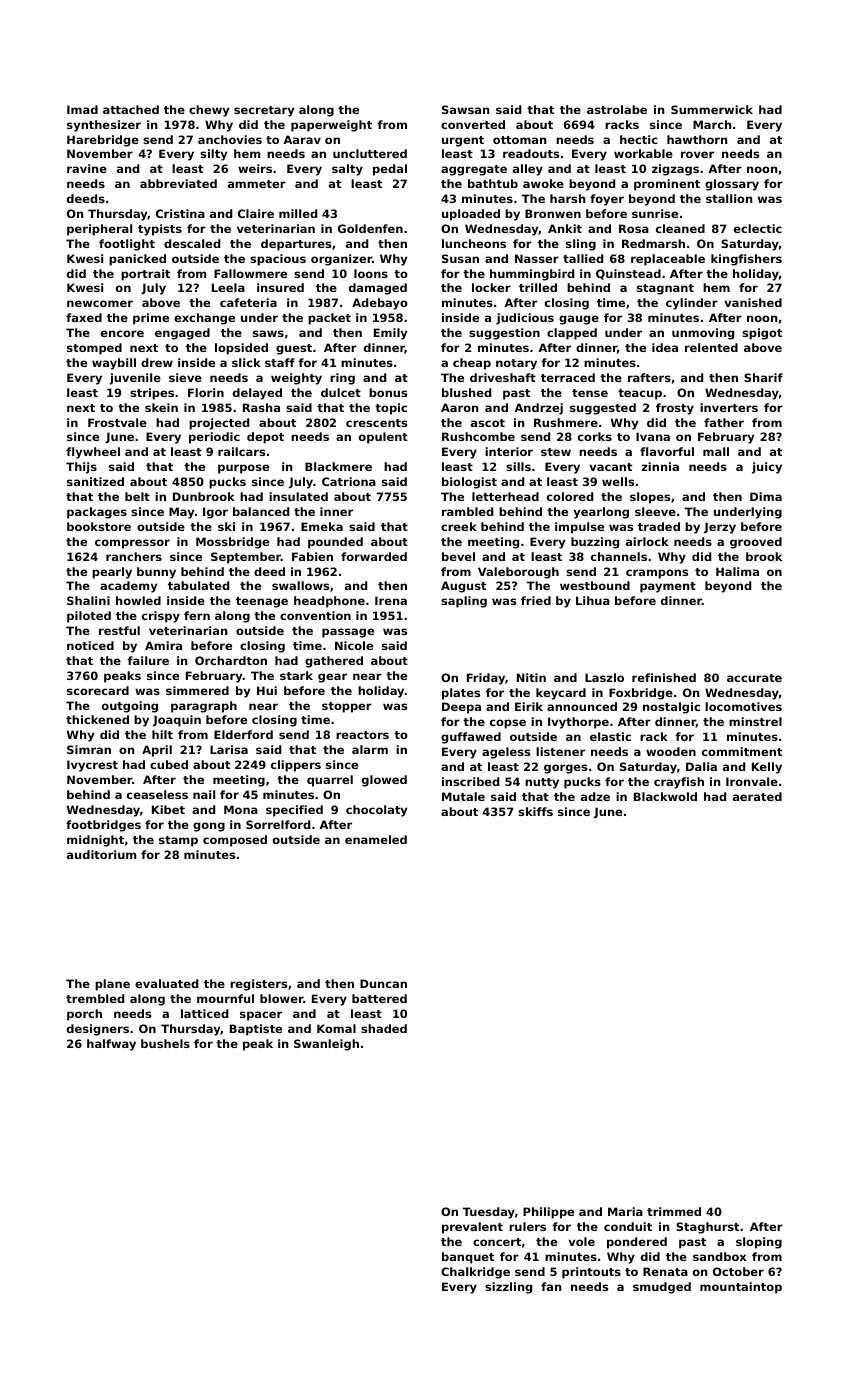  Describe the element at coordinates (341, 260) in the page. I see `organizer` at that location.
